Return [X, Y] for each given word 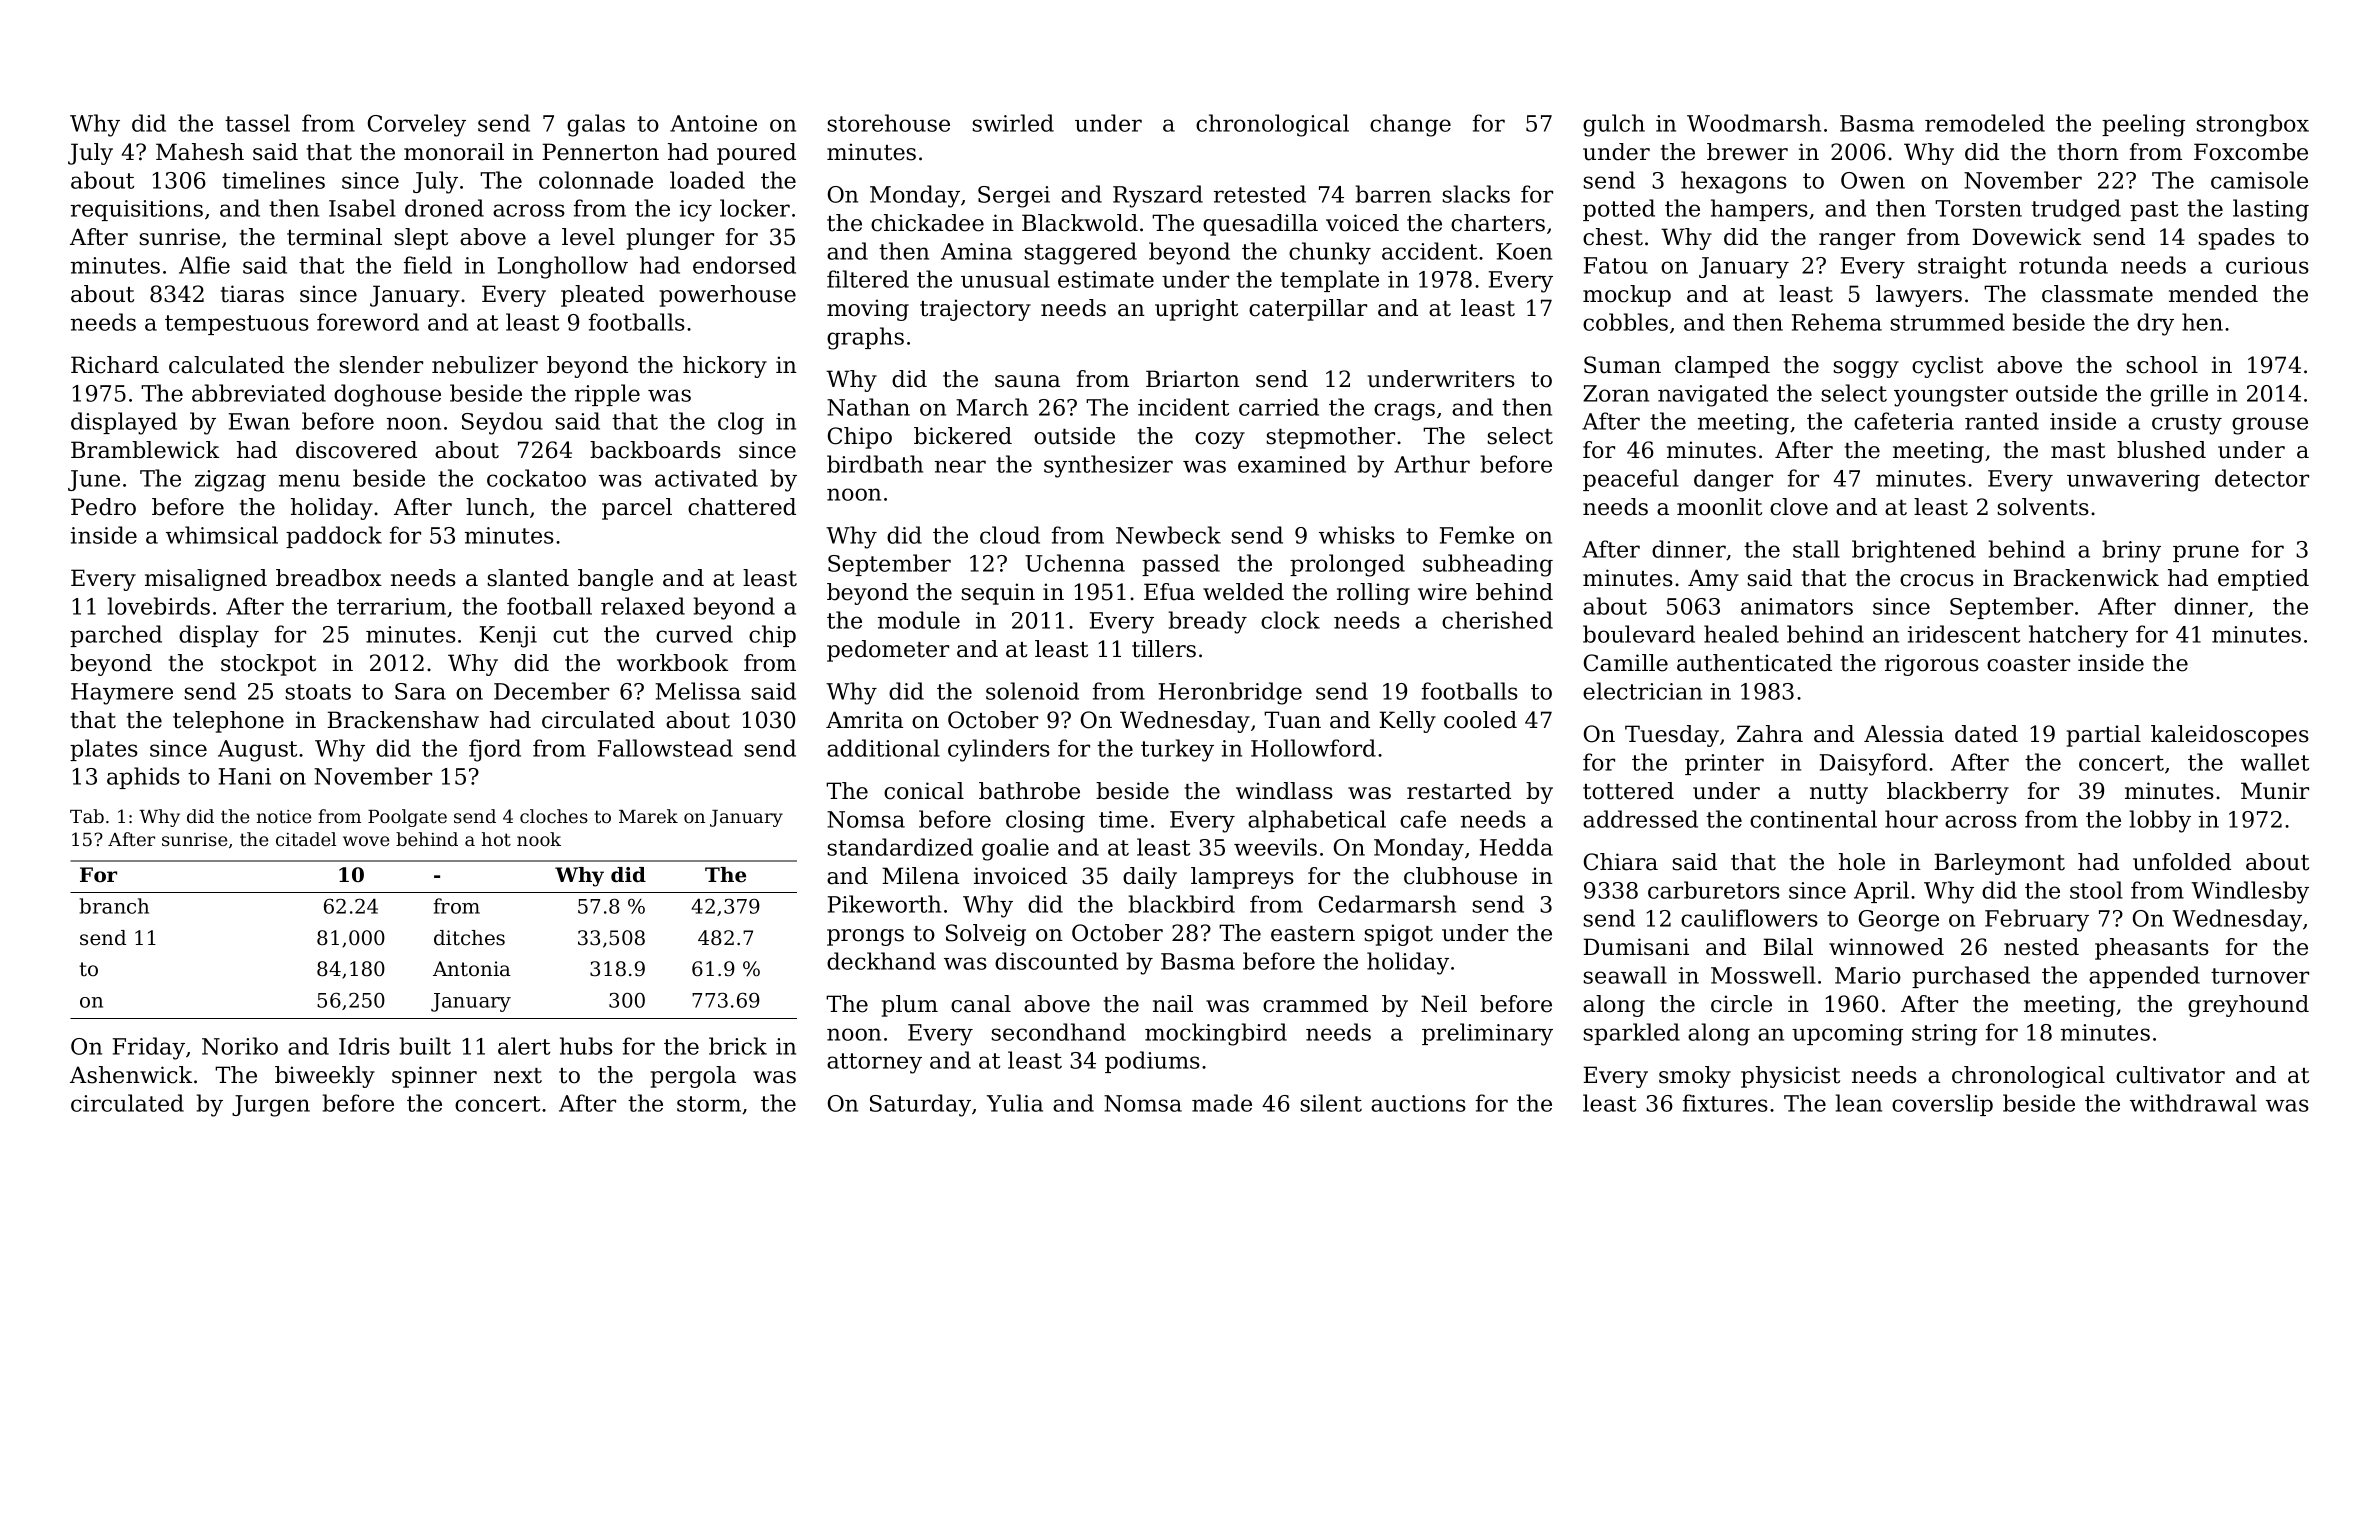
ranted [2002, 421]
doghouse [387, 395]
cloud [1010, 535]
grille [2179, 395]
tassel [257, 123]
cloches [554, 816]
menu [309, 480]
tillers [1164, 649]
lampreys [1242, 878]
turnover [2260, 976]
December [551, 691]
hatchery [2078, 636]
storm [709, 1104]
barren [1393, 194]
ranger [1857, 241]
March [992, 407]
